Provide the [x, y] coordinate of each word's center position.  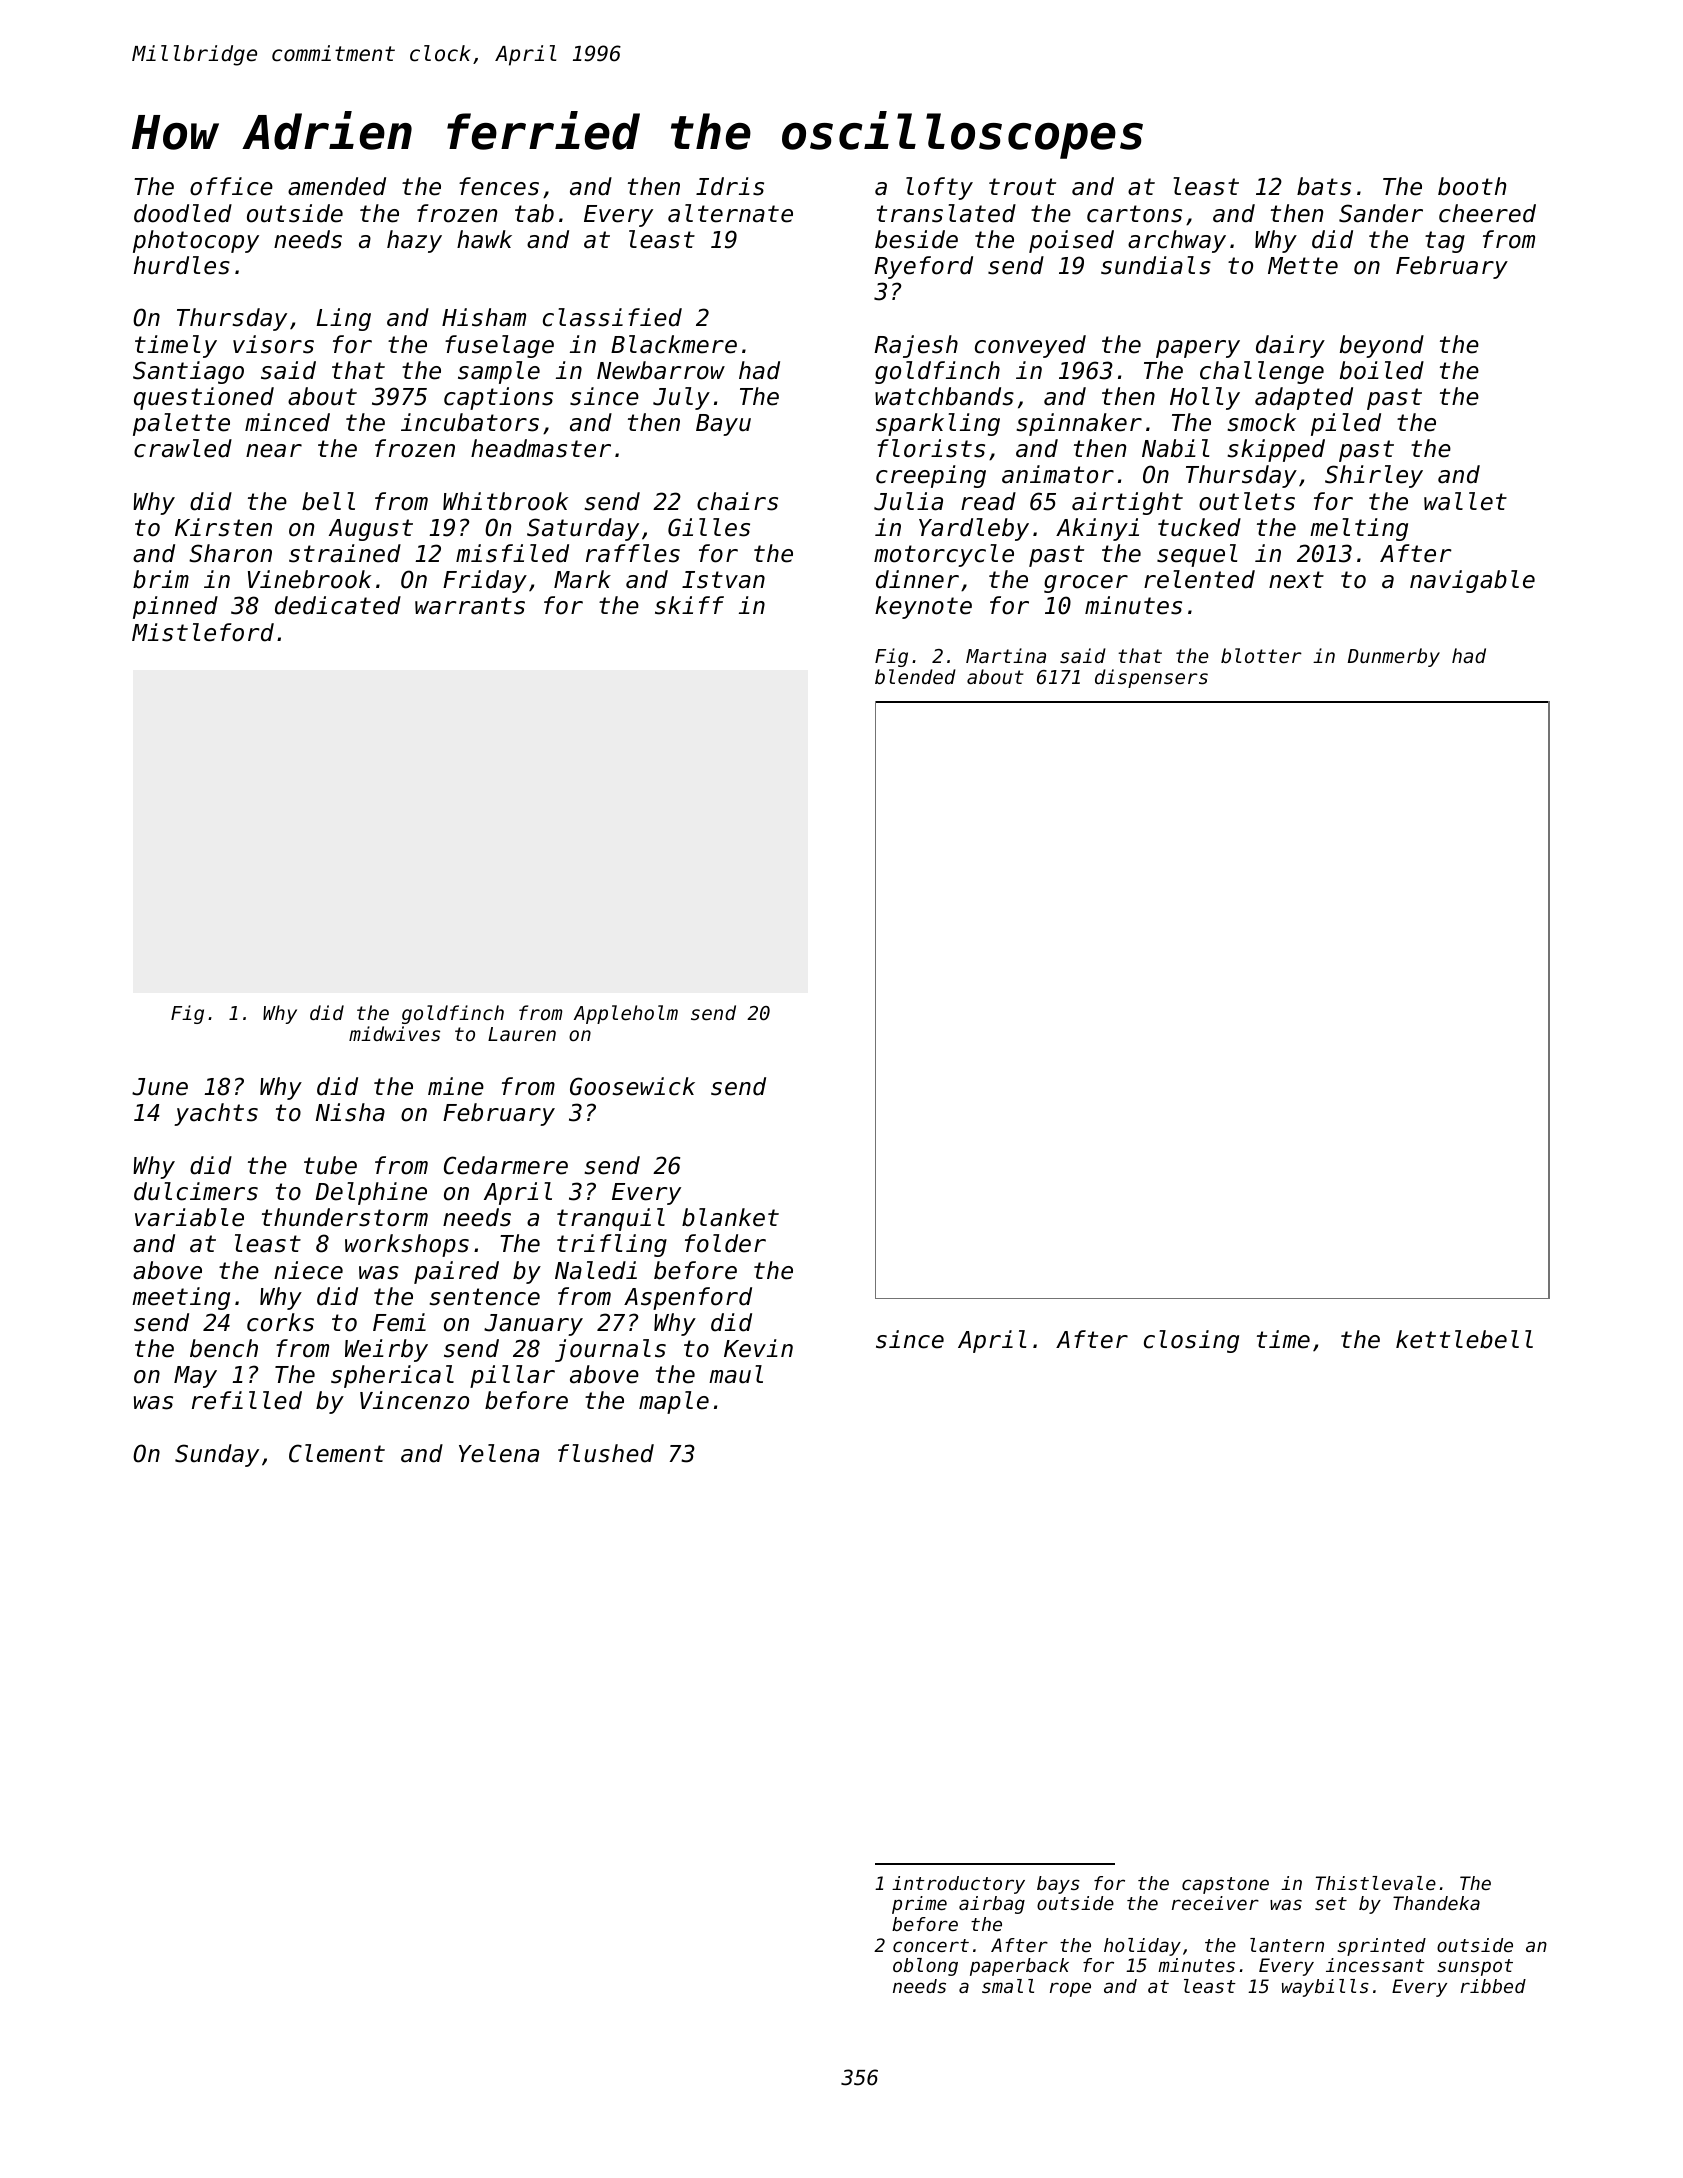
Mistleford [203, 632]
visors [273, 344]
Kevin [758, 1348]
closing [1191, 1341]
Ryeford [923, 267]
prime [919, 1905]
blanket [730, 1217]
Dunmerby [1394, 657]
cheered [1487, 213]
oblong [925, 1967]
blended [915, 676]
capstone [1225, 1885]
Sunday [217, 1455]
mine [456, 1086]
